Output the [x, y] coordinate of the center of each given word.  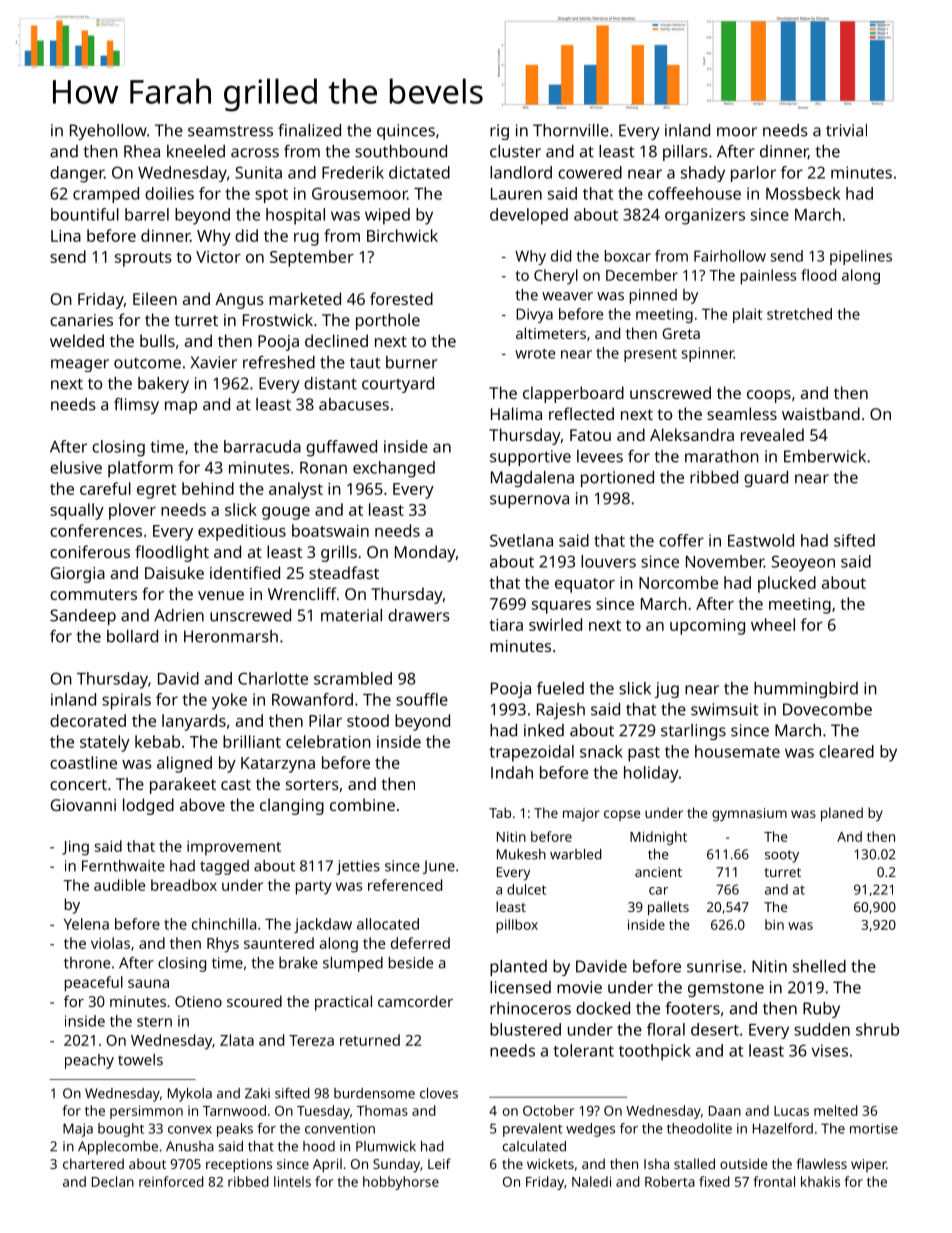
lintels [292, 1181]
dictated [419, 172]
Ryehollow [108, 132]
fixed [714, 1181]
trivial [846, 130]
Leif [439, 1163]
